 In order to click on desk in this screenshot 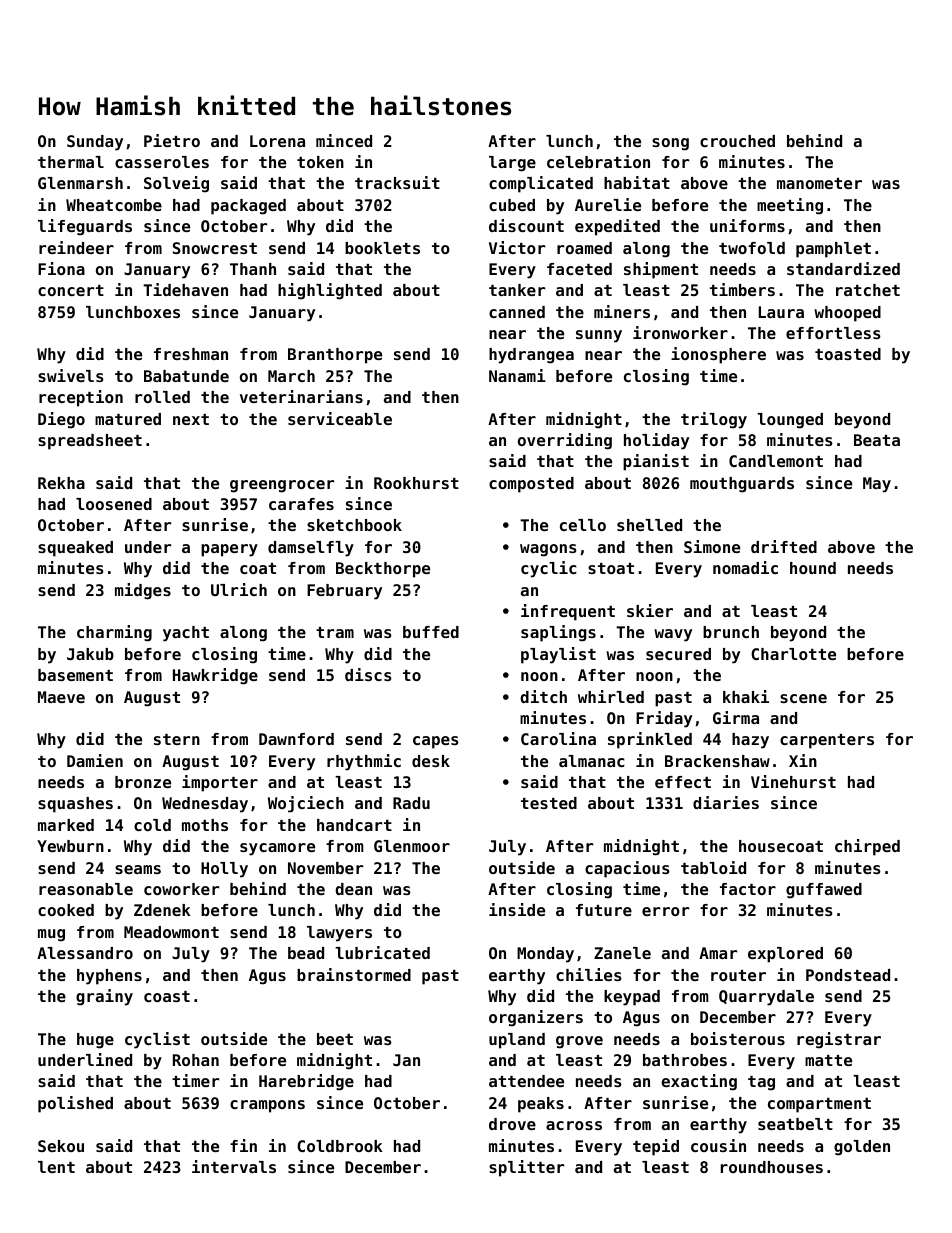, I will do `click(431, 761)`.
